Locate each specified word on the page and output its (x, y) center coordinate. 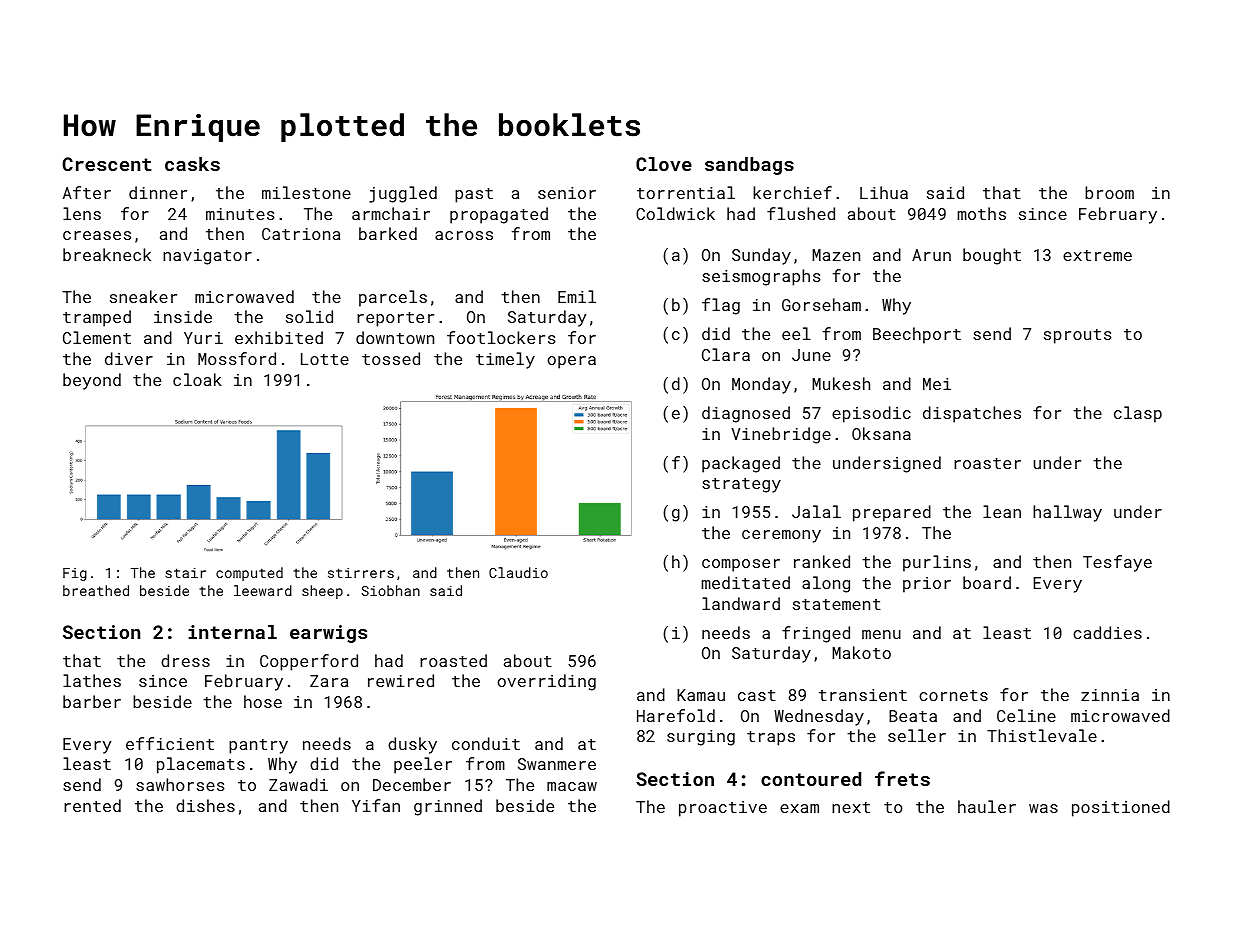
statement (837, 604)
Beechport (917, 335)
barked (388, 233)
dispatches (972, 414)
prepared (892, 513)
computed (249, 574)
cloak (197, 379)
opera (572, 362)
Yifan (376, 805)
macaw (572, 786)
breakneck (107, 254)
